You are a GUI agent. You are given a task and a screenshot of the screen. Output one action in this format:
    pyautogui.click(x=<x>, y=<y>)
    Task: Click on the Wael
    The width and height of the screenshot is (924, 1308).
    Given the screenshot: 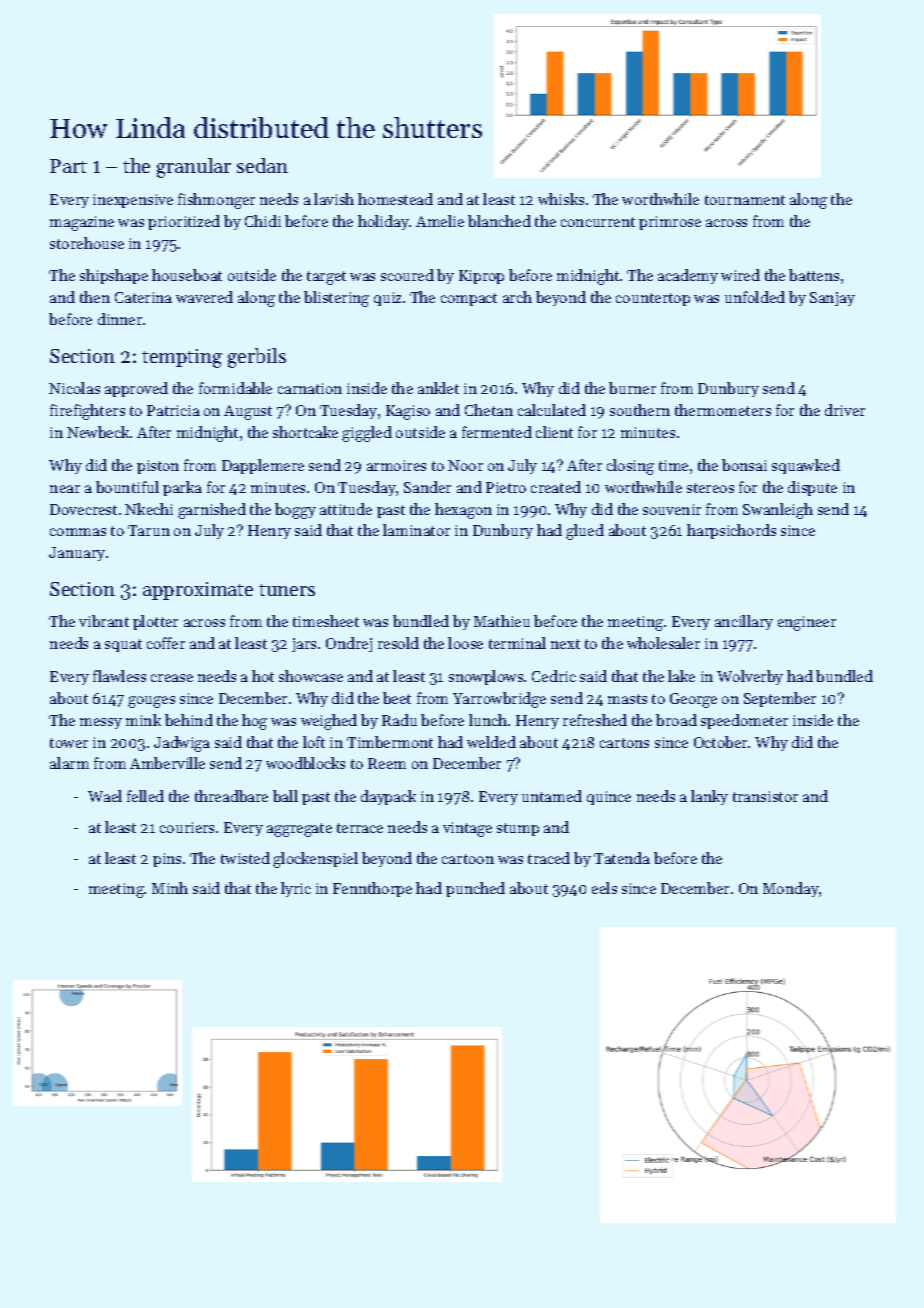 What is the action you would take?
    pyautogui.click(x=105, y=796)
